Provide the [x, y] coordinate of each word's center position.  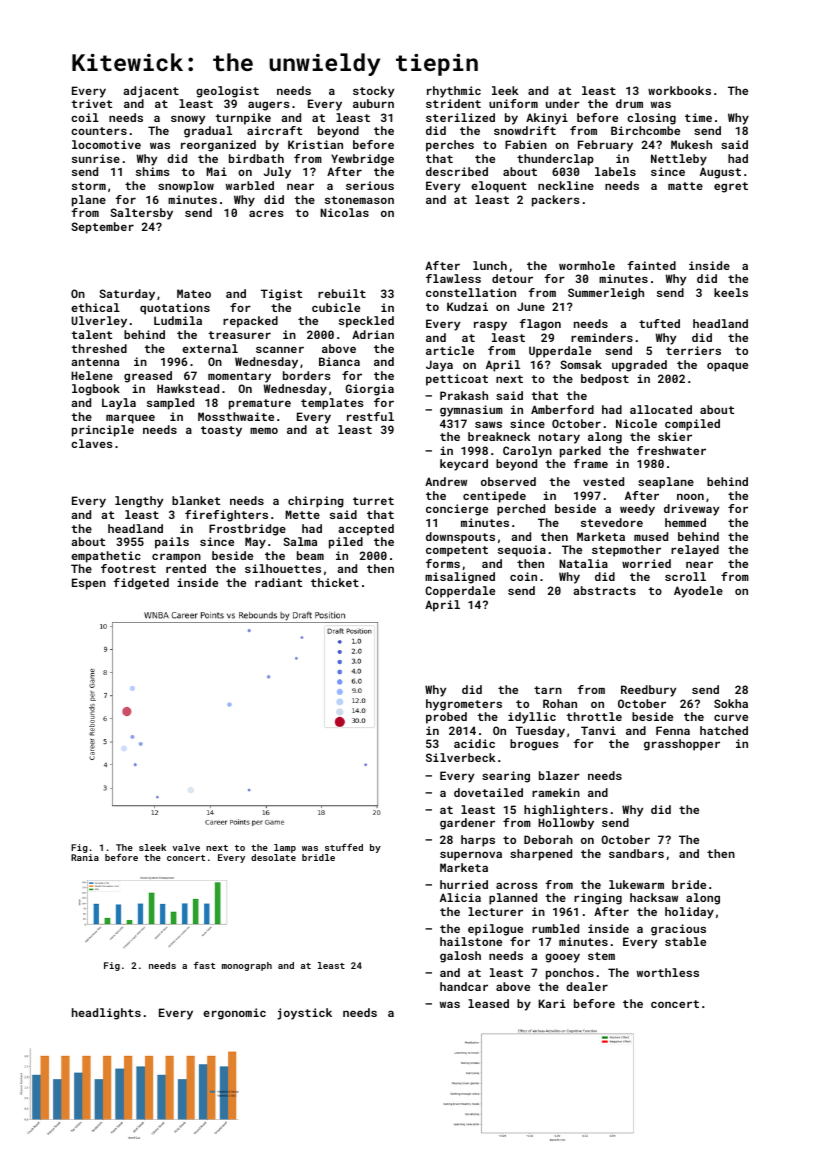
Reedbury [648, 691]
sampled [170, 404]
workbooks [679, 90]
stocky [373, 92]
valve [186, 847]
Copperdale [460, 592]
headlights [106, 1014]
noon [690, 496]
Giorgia [370, 390]
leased [488, 1003]
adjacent [151, 92]
